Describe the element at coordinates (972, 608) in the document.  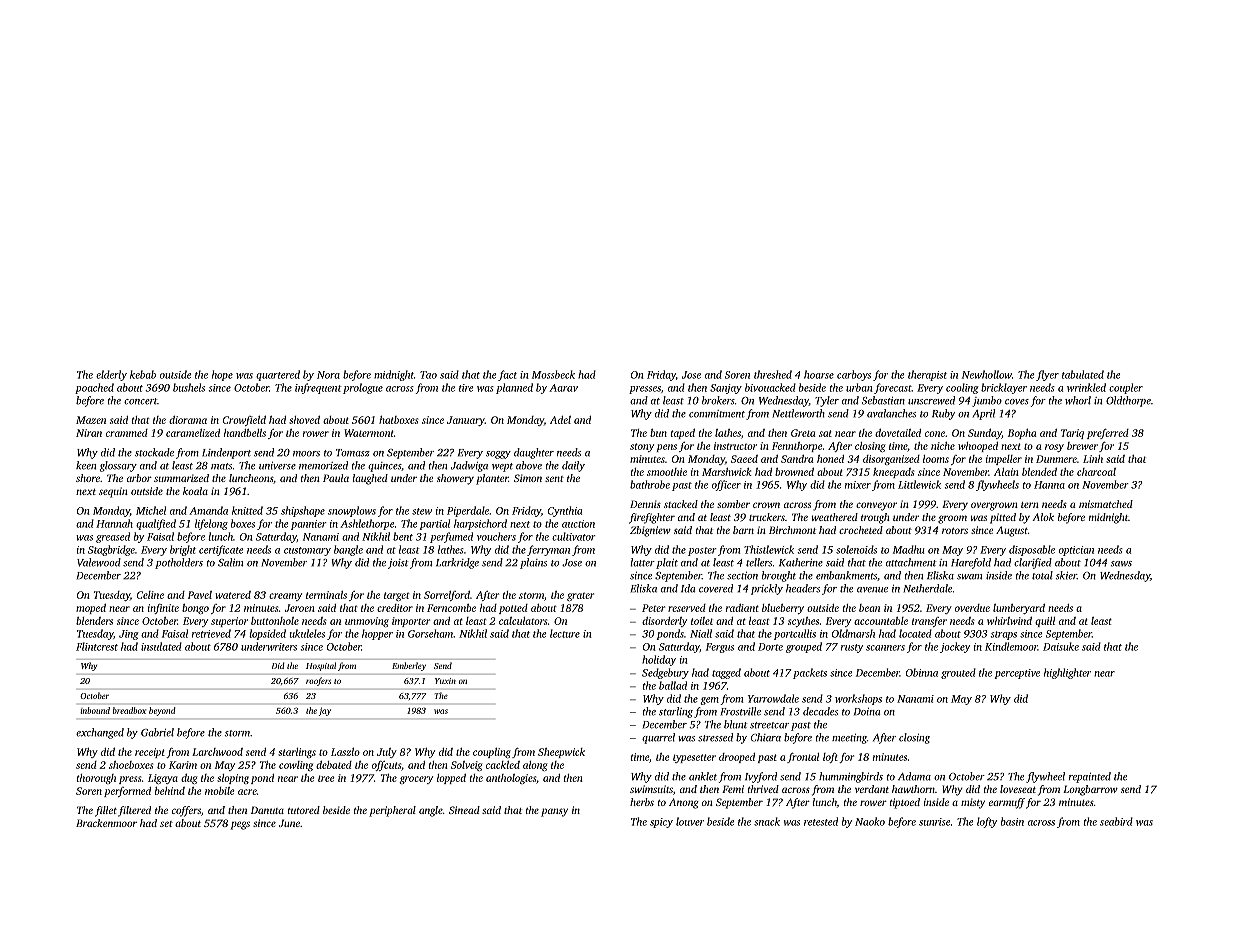
I see `overdue` at that location.
